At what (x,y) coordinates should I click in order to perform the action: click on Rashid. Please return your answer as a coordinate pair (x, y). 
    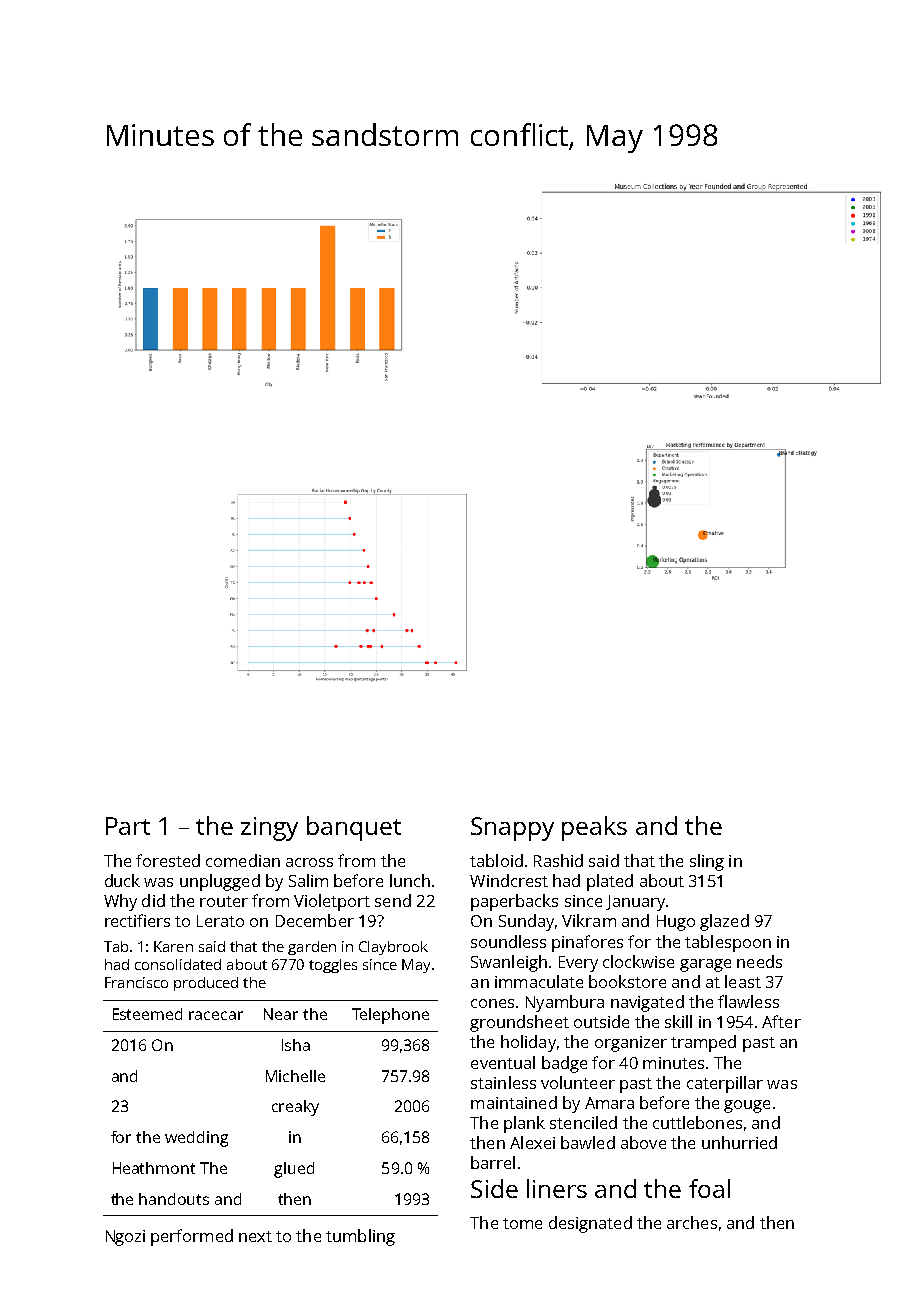
    Looking at the image, I should click on (558, 860).
